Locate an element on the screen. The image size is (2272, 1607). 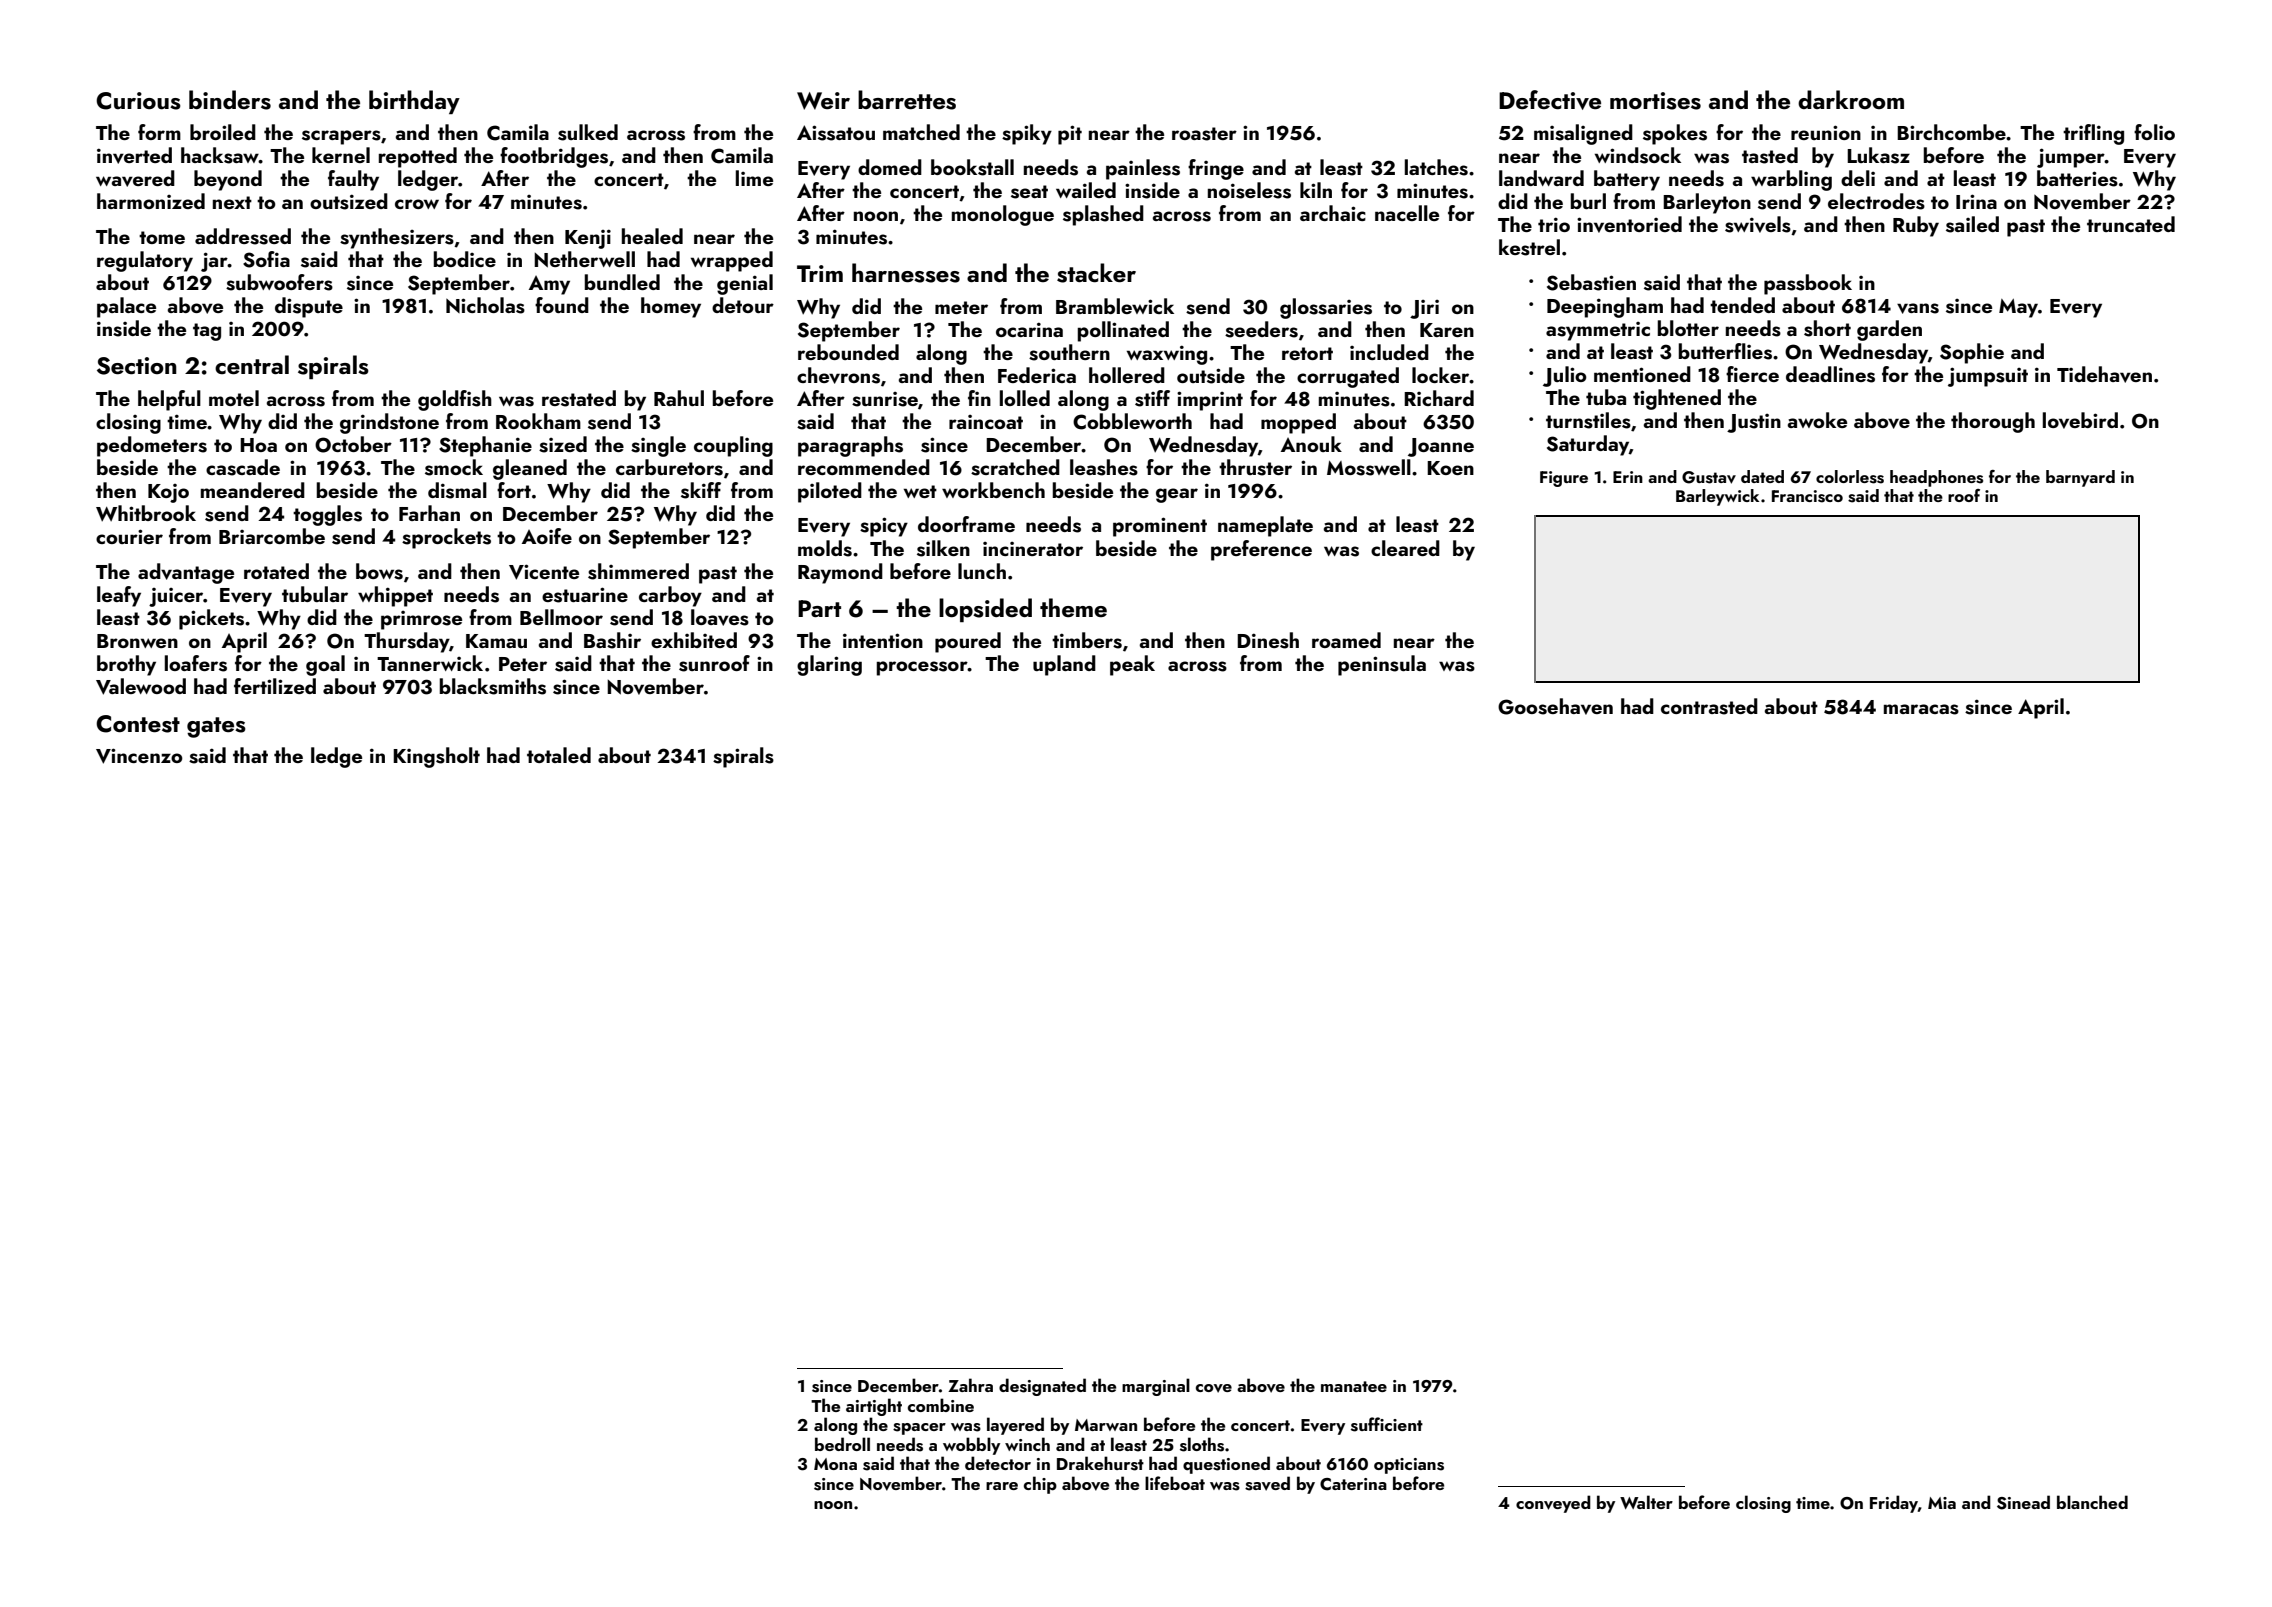
Mona is located at coordinates (835, 1464).
